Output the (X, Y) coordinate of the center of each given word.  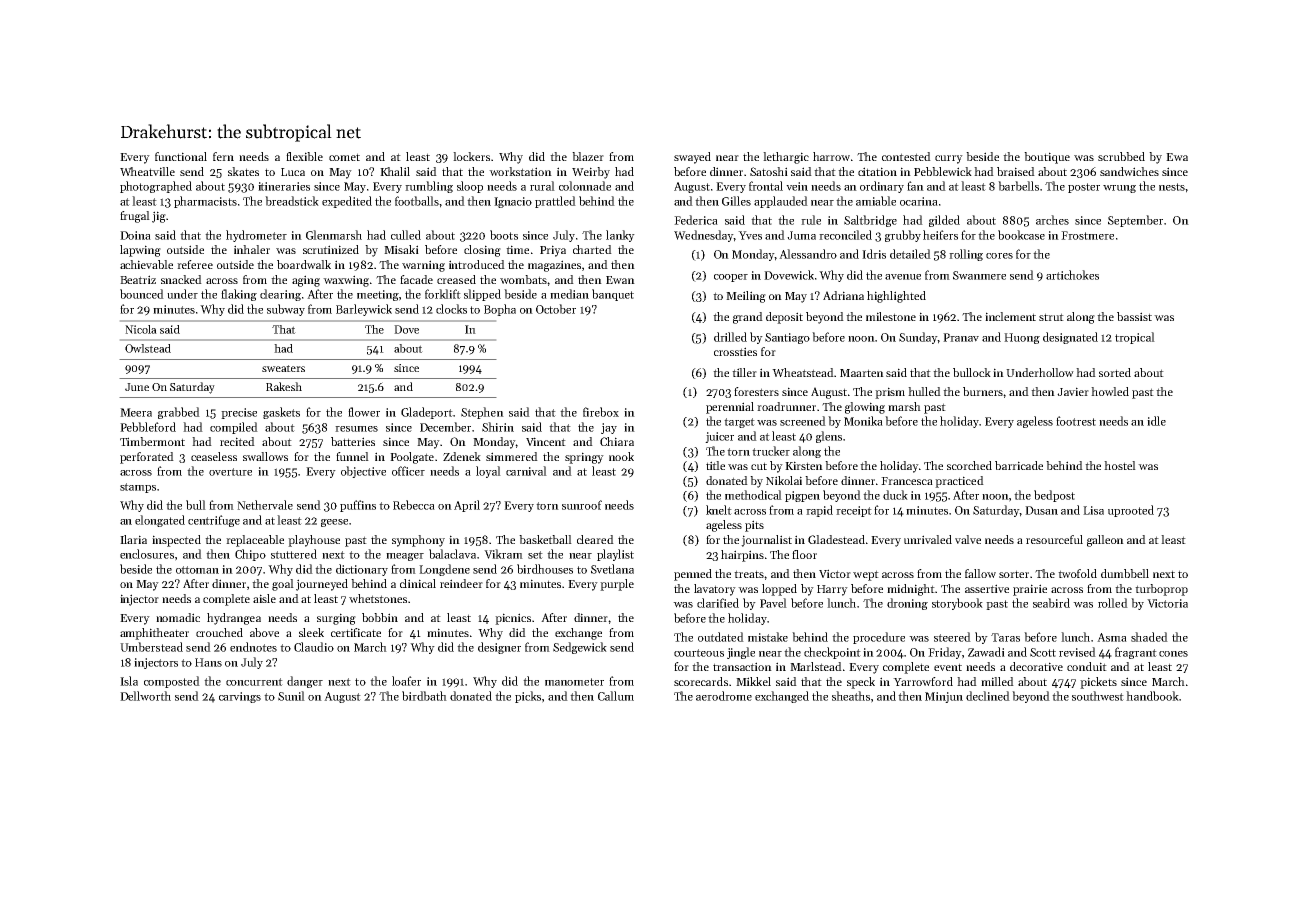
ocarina (919, 201)
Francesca (907, 481)
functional (181, 156)
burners (983, 391)
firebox (601, 412)
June (137, 387)
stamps (138, 488)
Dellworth (145, 696)
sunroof (582, 505)
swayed (692, 158)
